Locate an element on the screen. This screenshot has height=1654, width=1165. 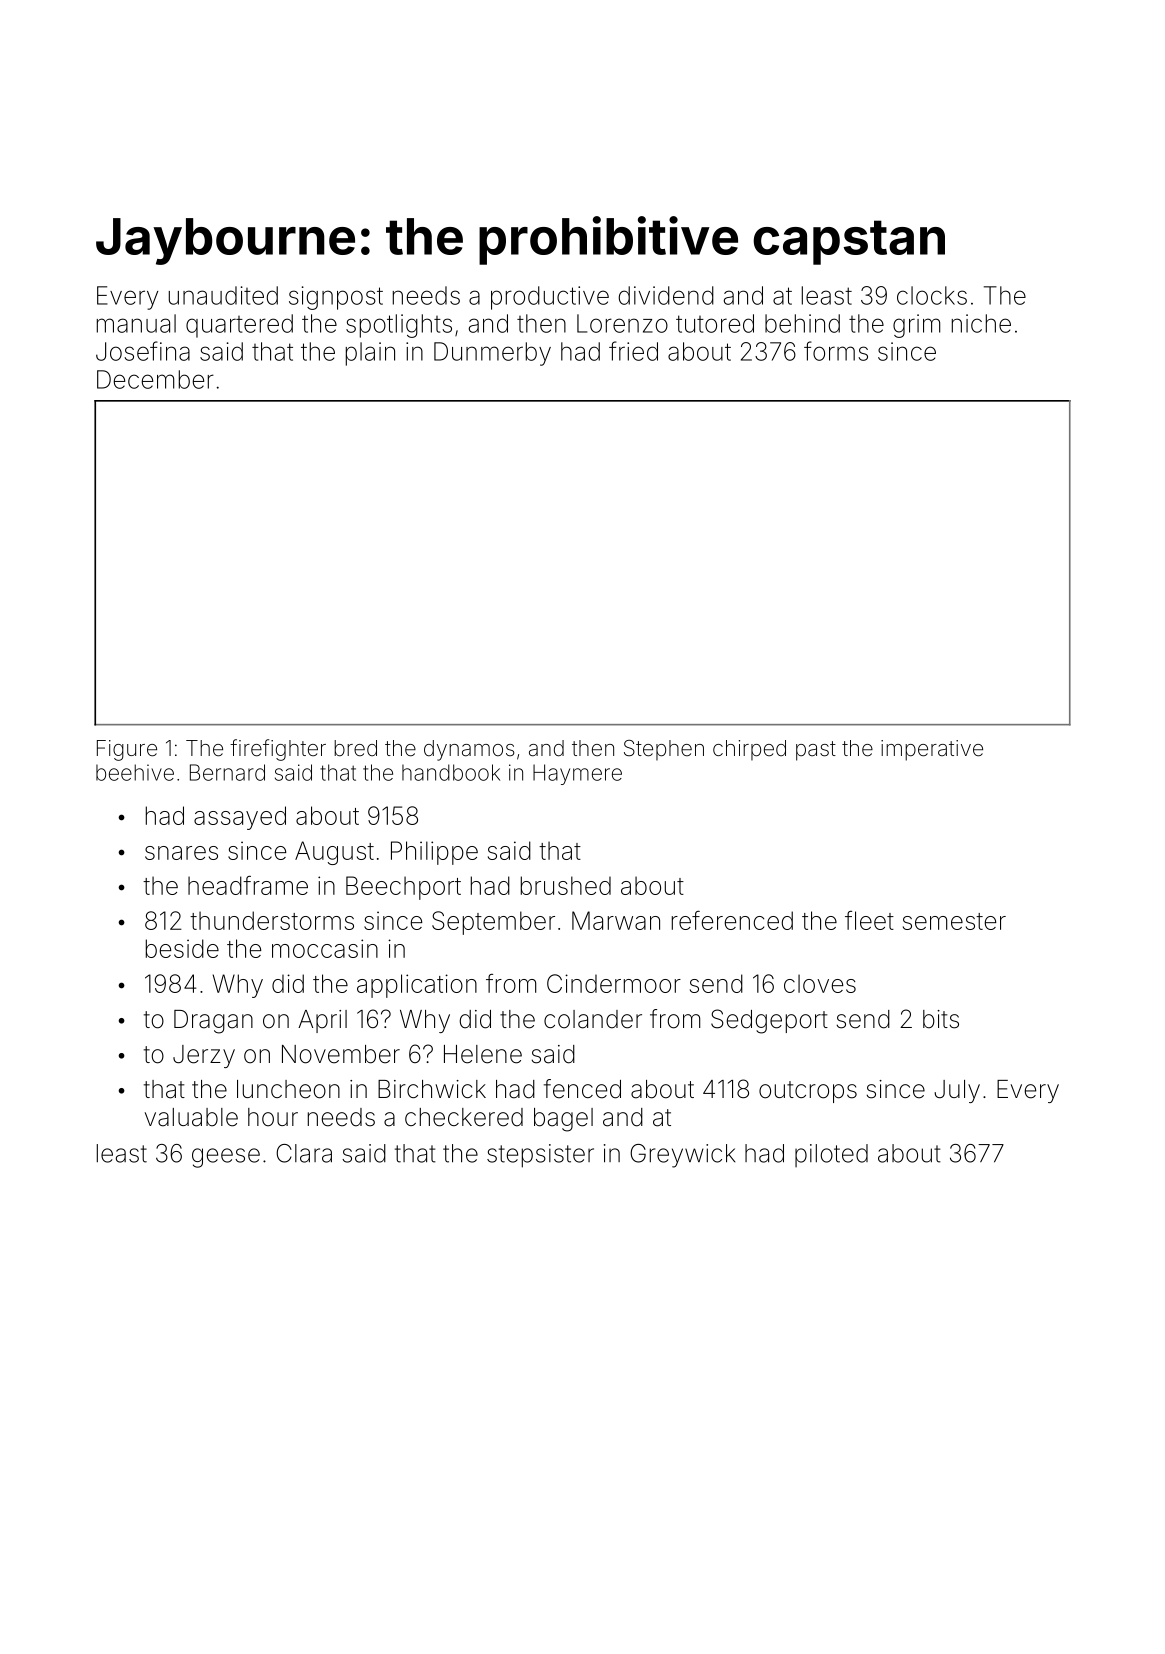
Jerzy is located at coordinates (204, 1056).
